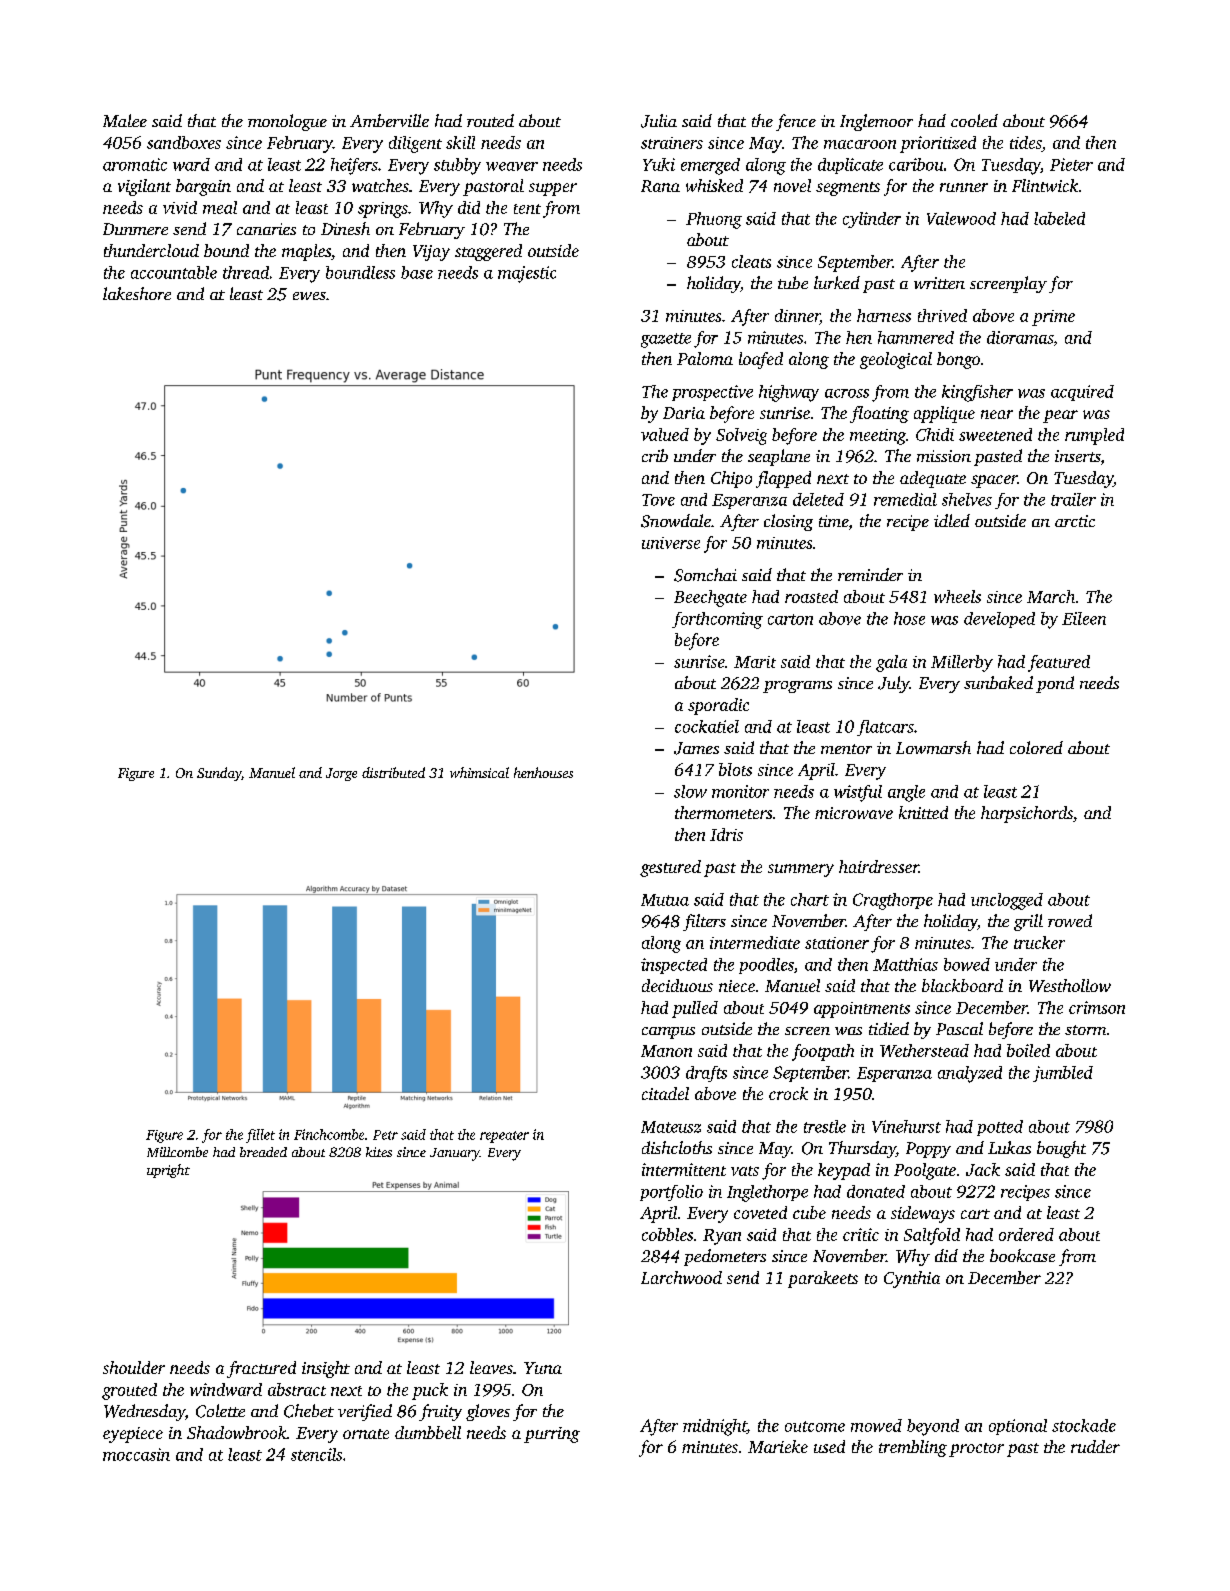 The height and width of the screenshot is (1591, 1230). Describe the element at coordinates (326, 1369) in the screenshot. I see `insight` at that location.
